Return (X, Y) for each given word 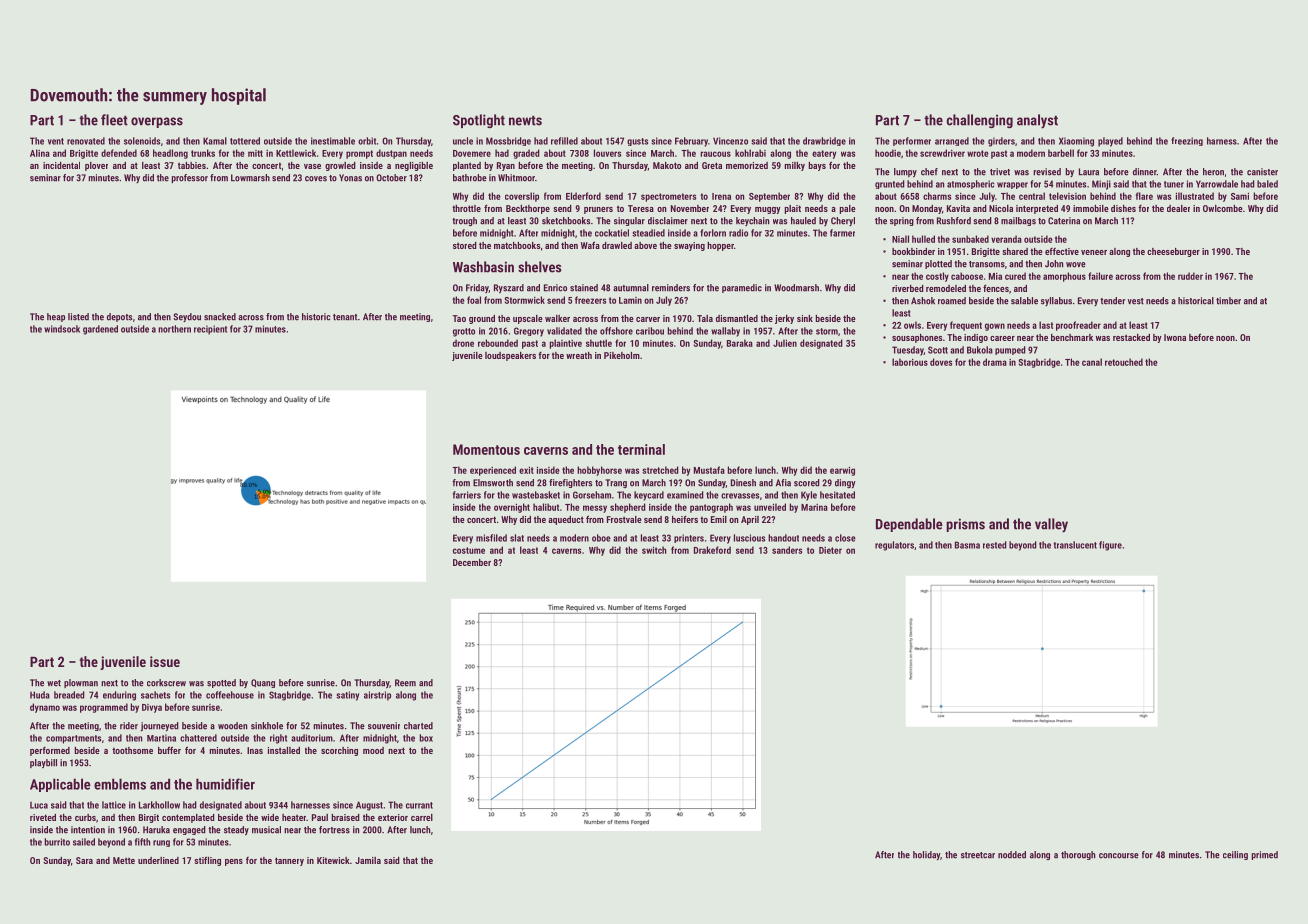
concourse (1119, 856)
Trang (616, 483)
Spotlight (479, 121)
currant (419, 805)
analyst (1037, 121)
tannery (289, 861)
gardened (100, 330)
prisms (965, 525)
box (426, 738)
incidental (61, 165)
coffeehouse (230, 695)
